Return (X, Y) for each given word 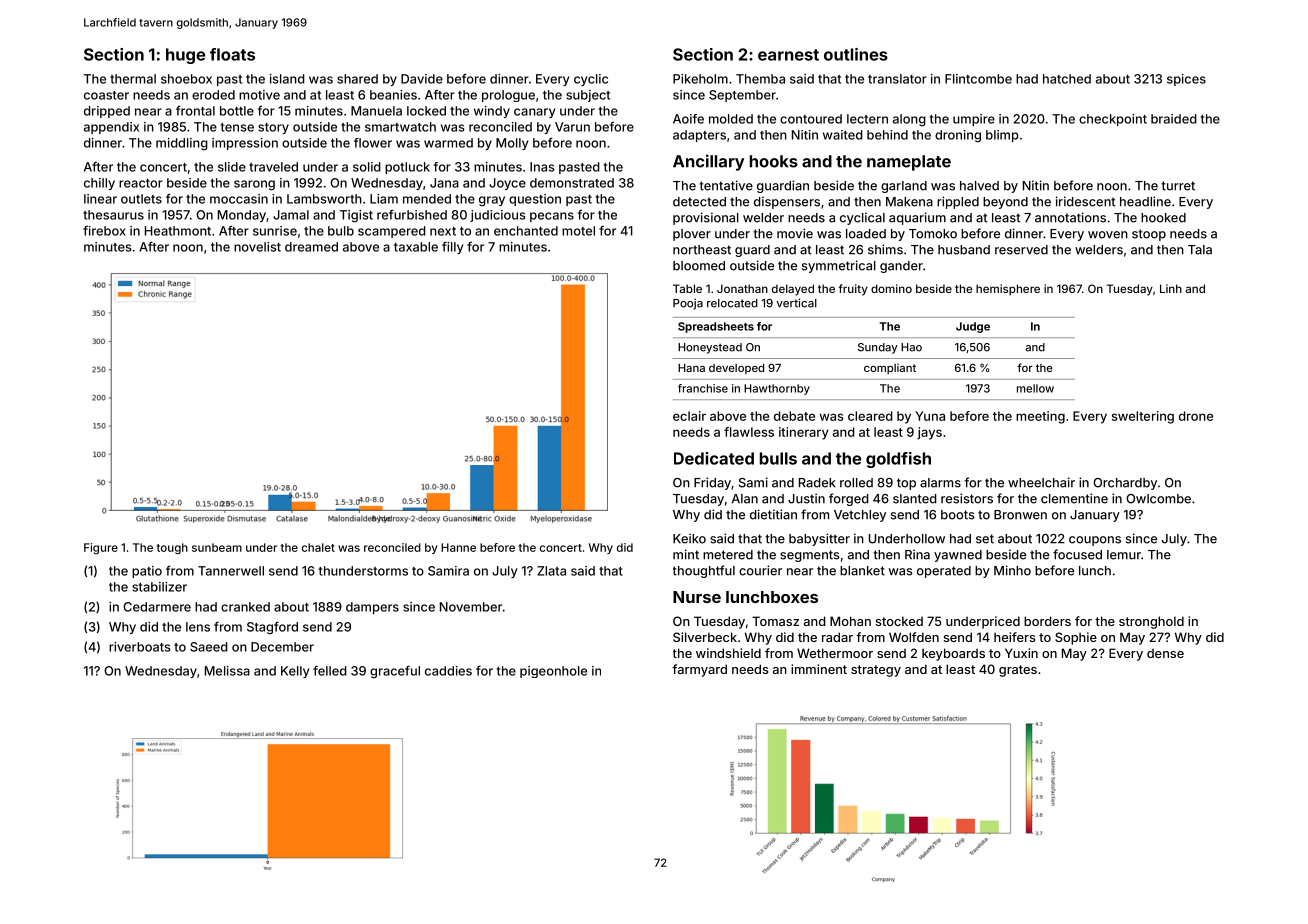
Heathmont (178, 231)
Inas (542, 167)
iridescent (1085, 201)
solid (367, 167)
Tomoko (933, 234)
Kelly (295, 672)
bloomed (699, 266)
